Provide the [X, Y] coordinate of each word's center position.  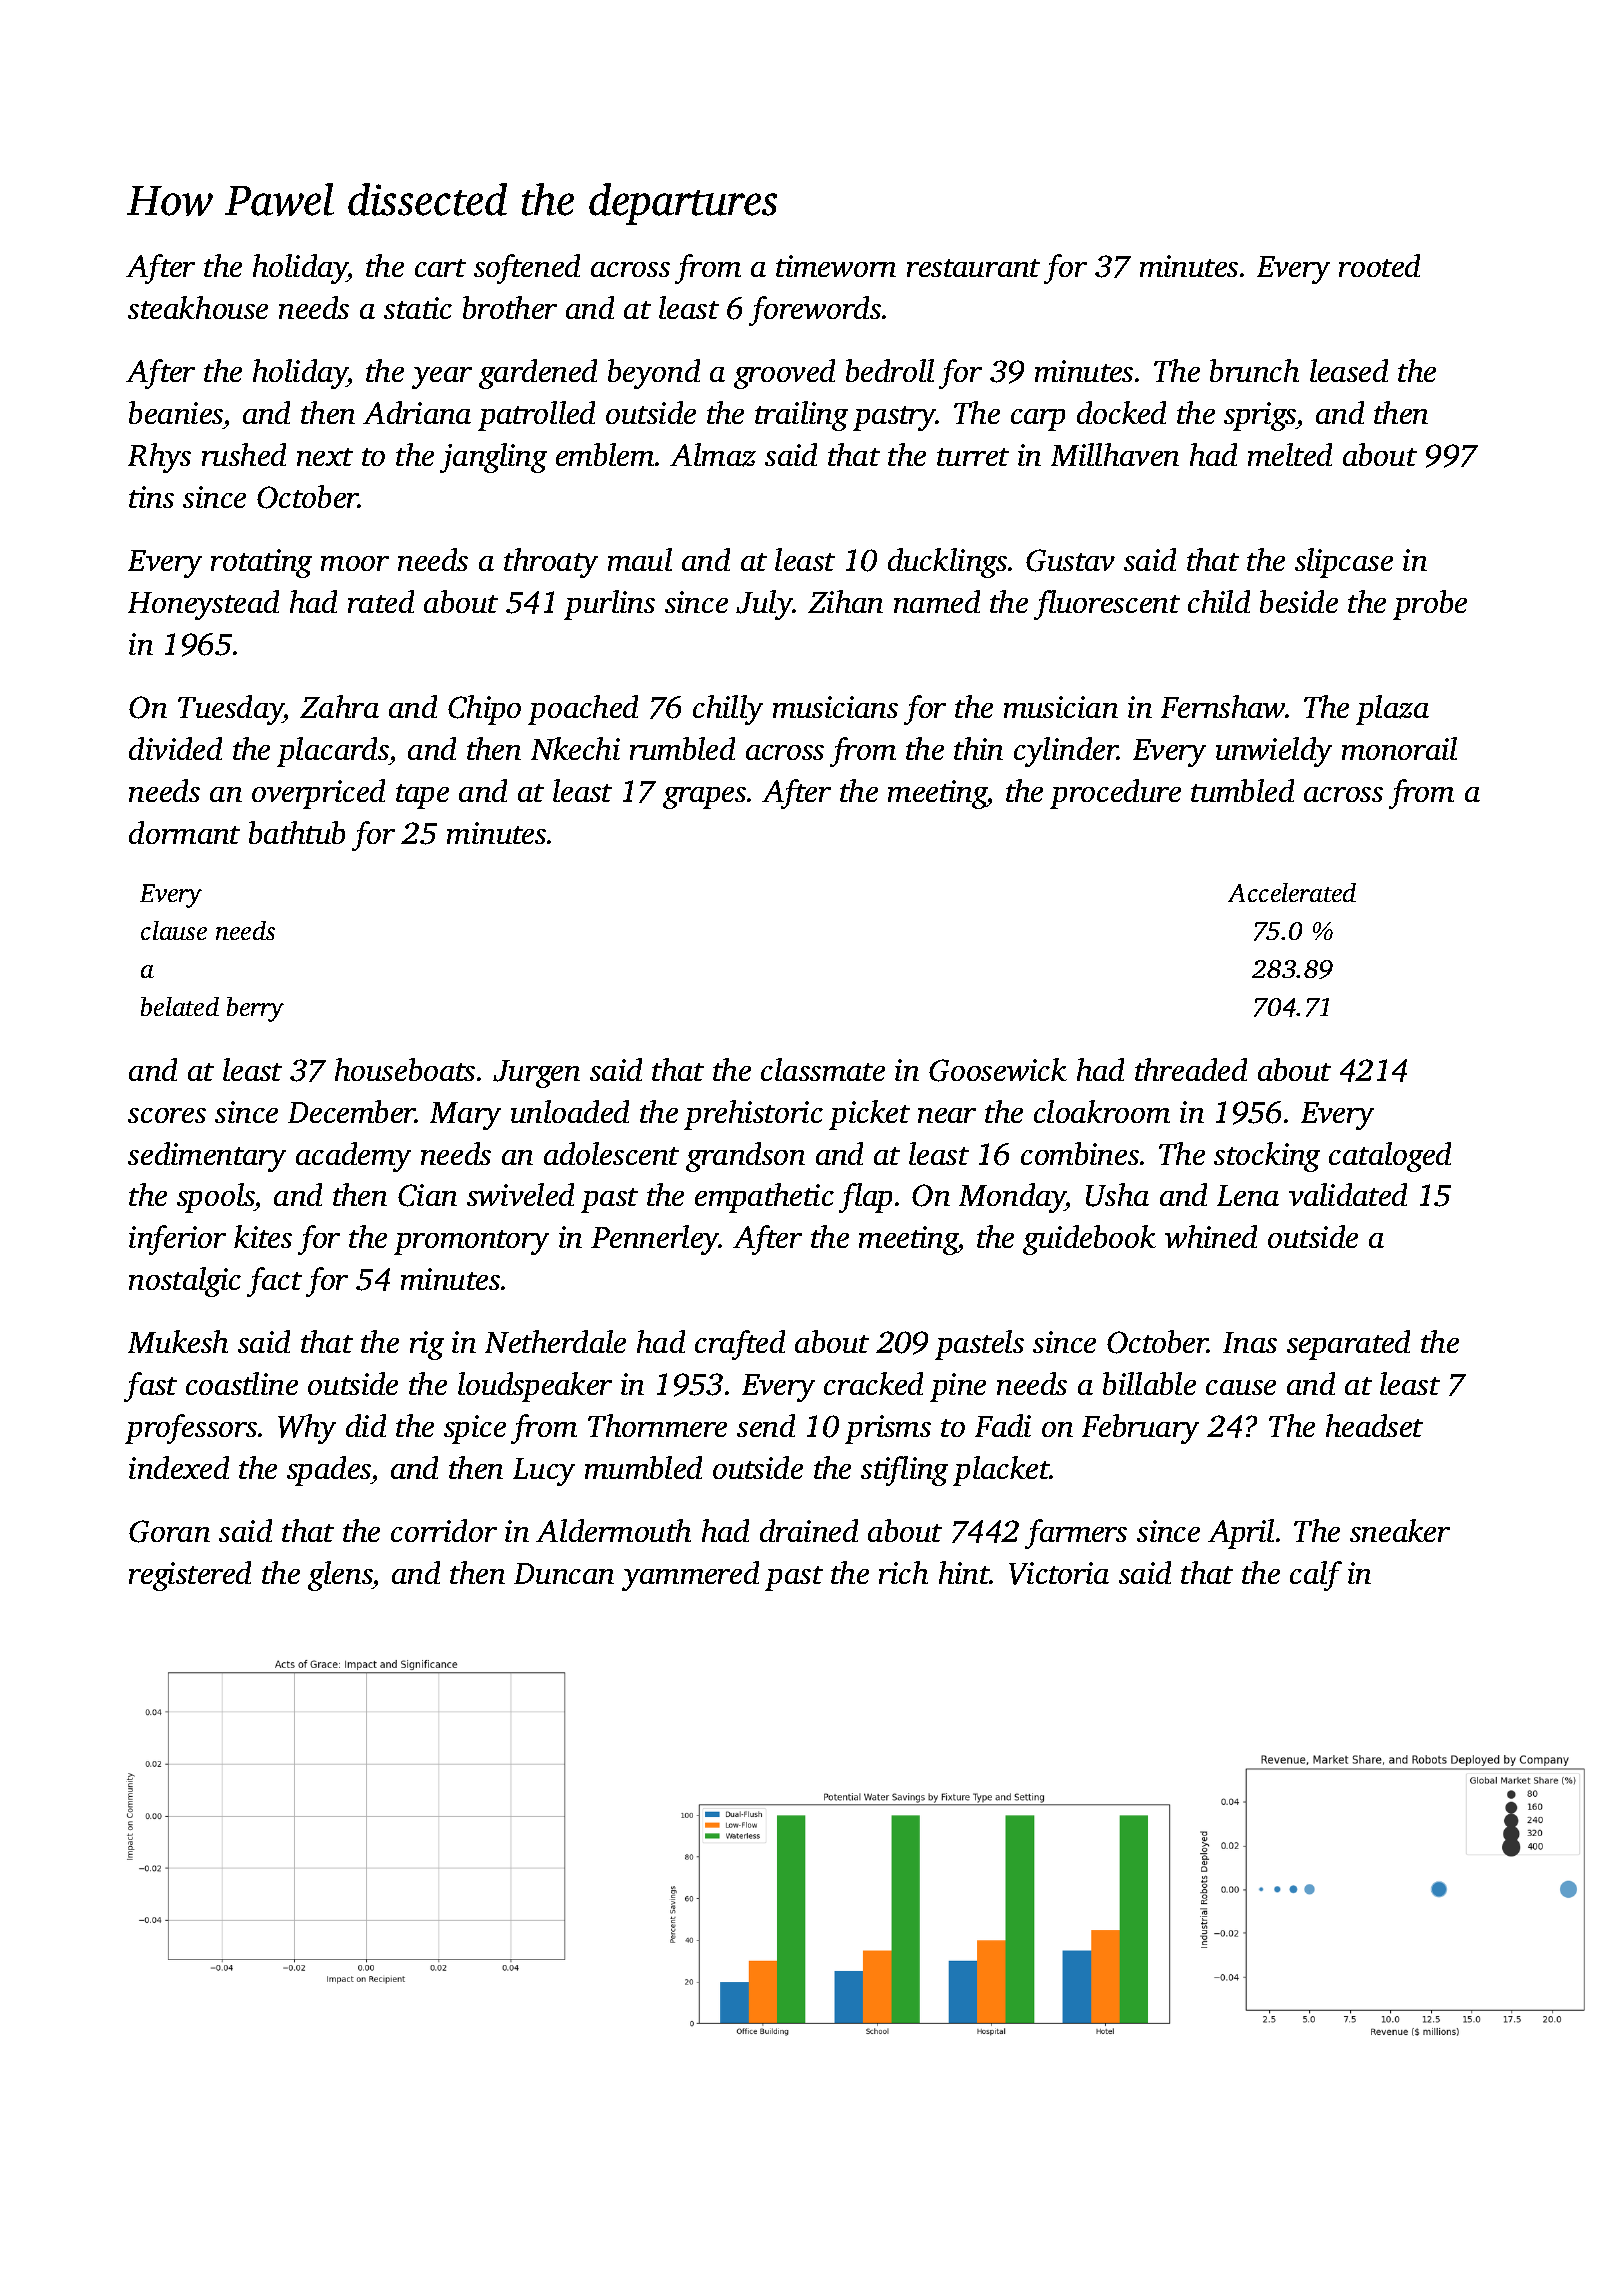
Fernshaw [1223, 706]
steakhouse [198, 307]
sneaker [1400, 1530]
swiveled [520, 1194]
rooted [1379, 265]
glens [340, 1576]
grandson [745, 1157]
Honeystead [203, 605]
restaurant [973, 268]
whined [1211, 1236]
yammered [690, 1576]
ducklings [947, 563]
